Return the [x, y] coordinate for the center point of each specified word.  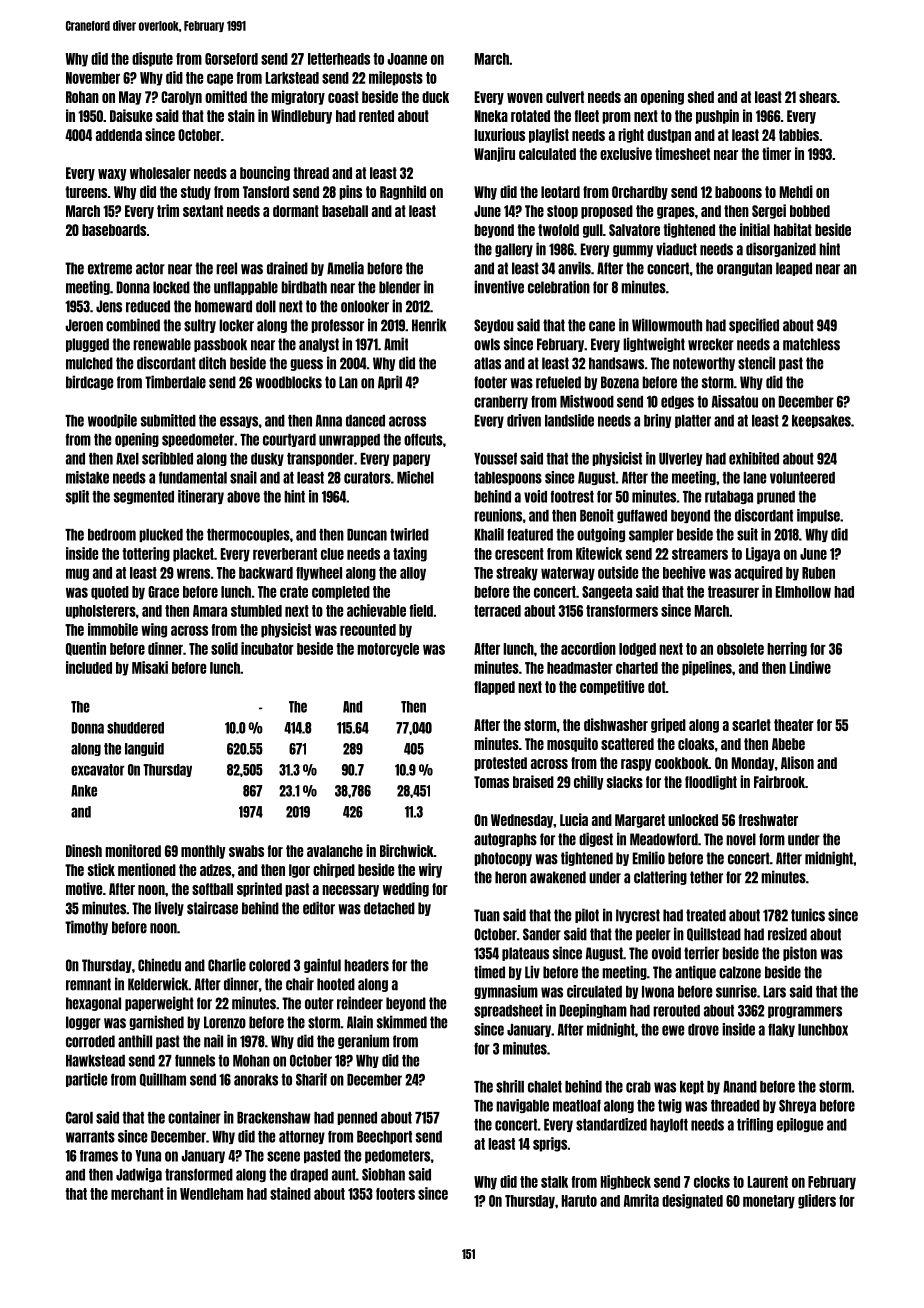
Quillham [163, 1080]
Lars [775, 992]
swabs [246, 851]
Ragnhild [403, 192]
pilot [587, 915]
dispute [152, 59]
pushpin [717, 116]
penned [357, 1118]
